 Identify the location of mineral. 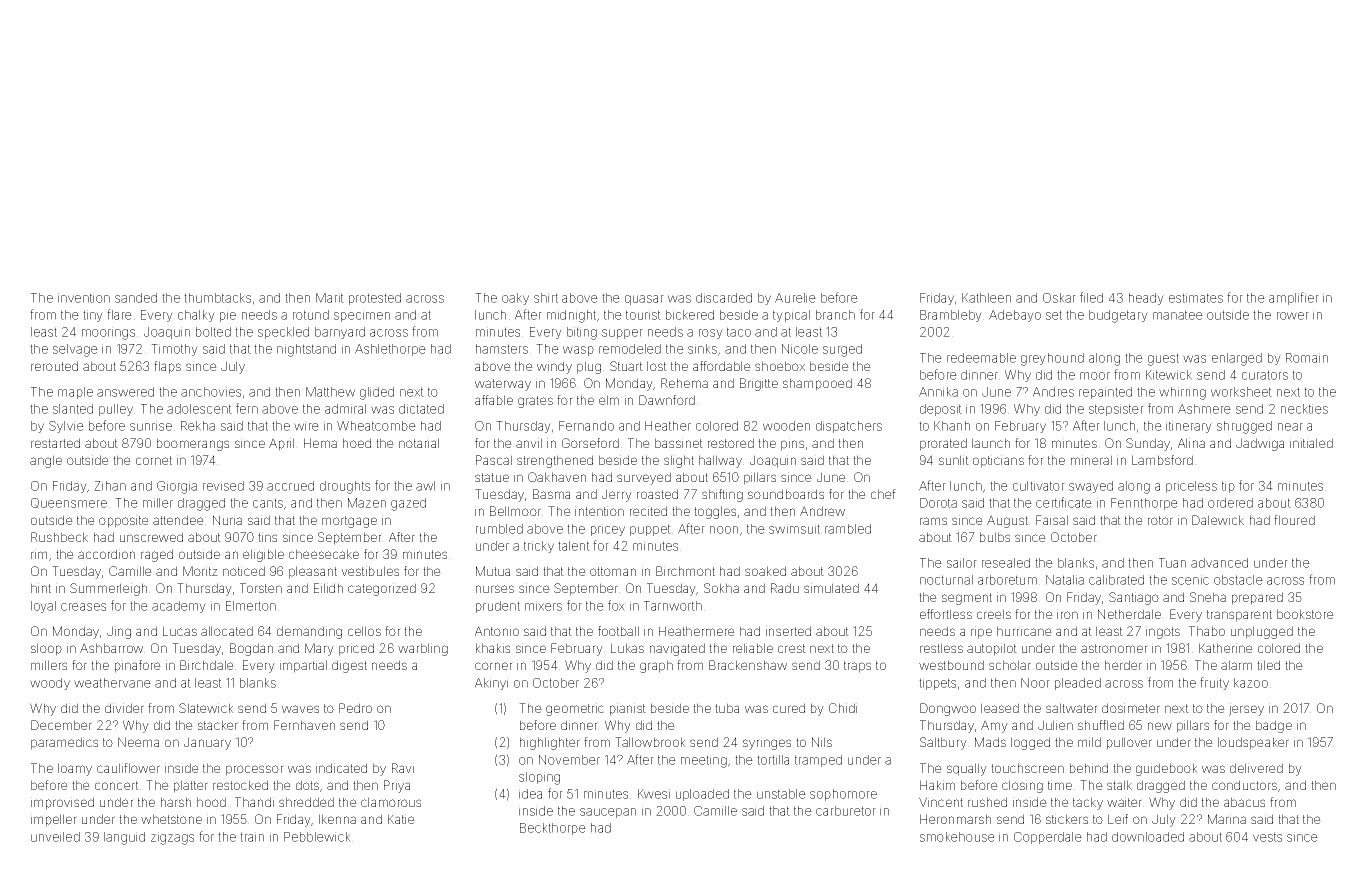
(1091, 460).
